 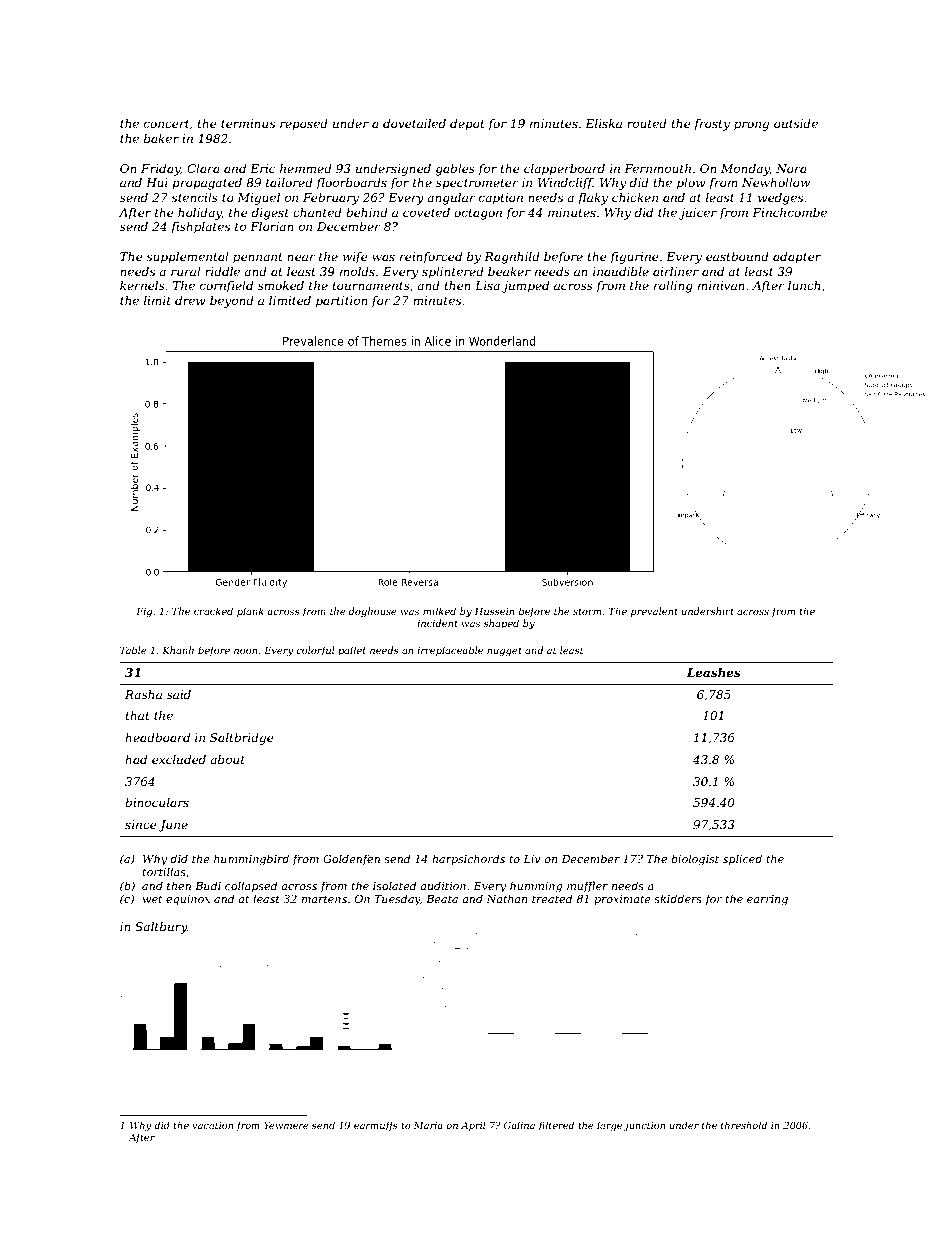 What do you see at coordinates (442, 899) in the image?
I see `Beata` at bounding box center [442, 899].
